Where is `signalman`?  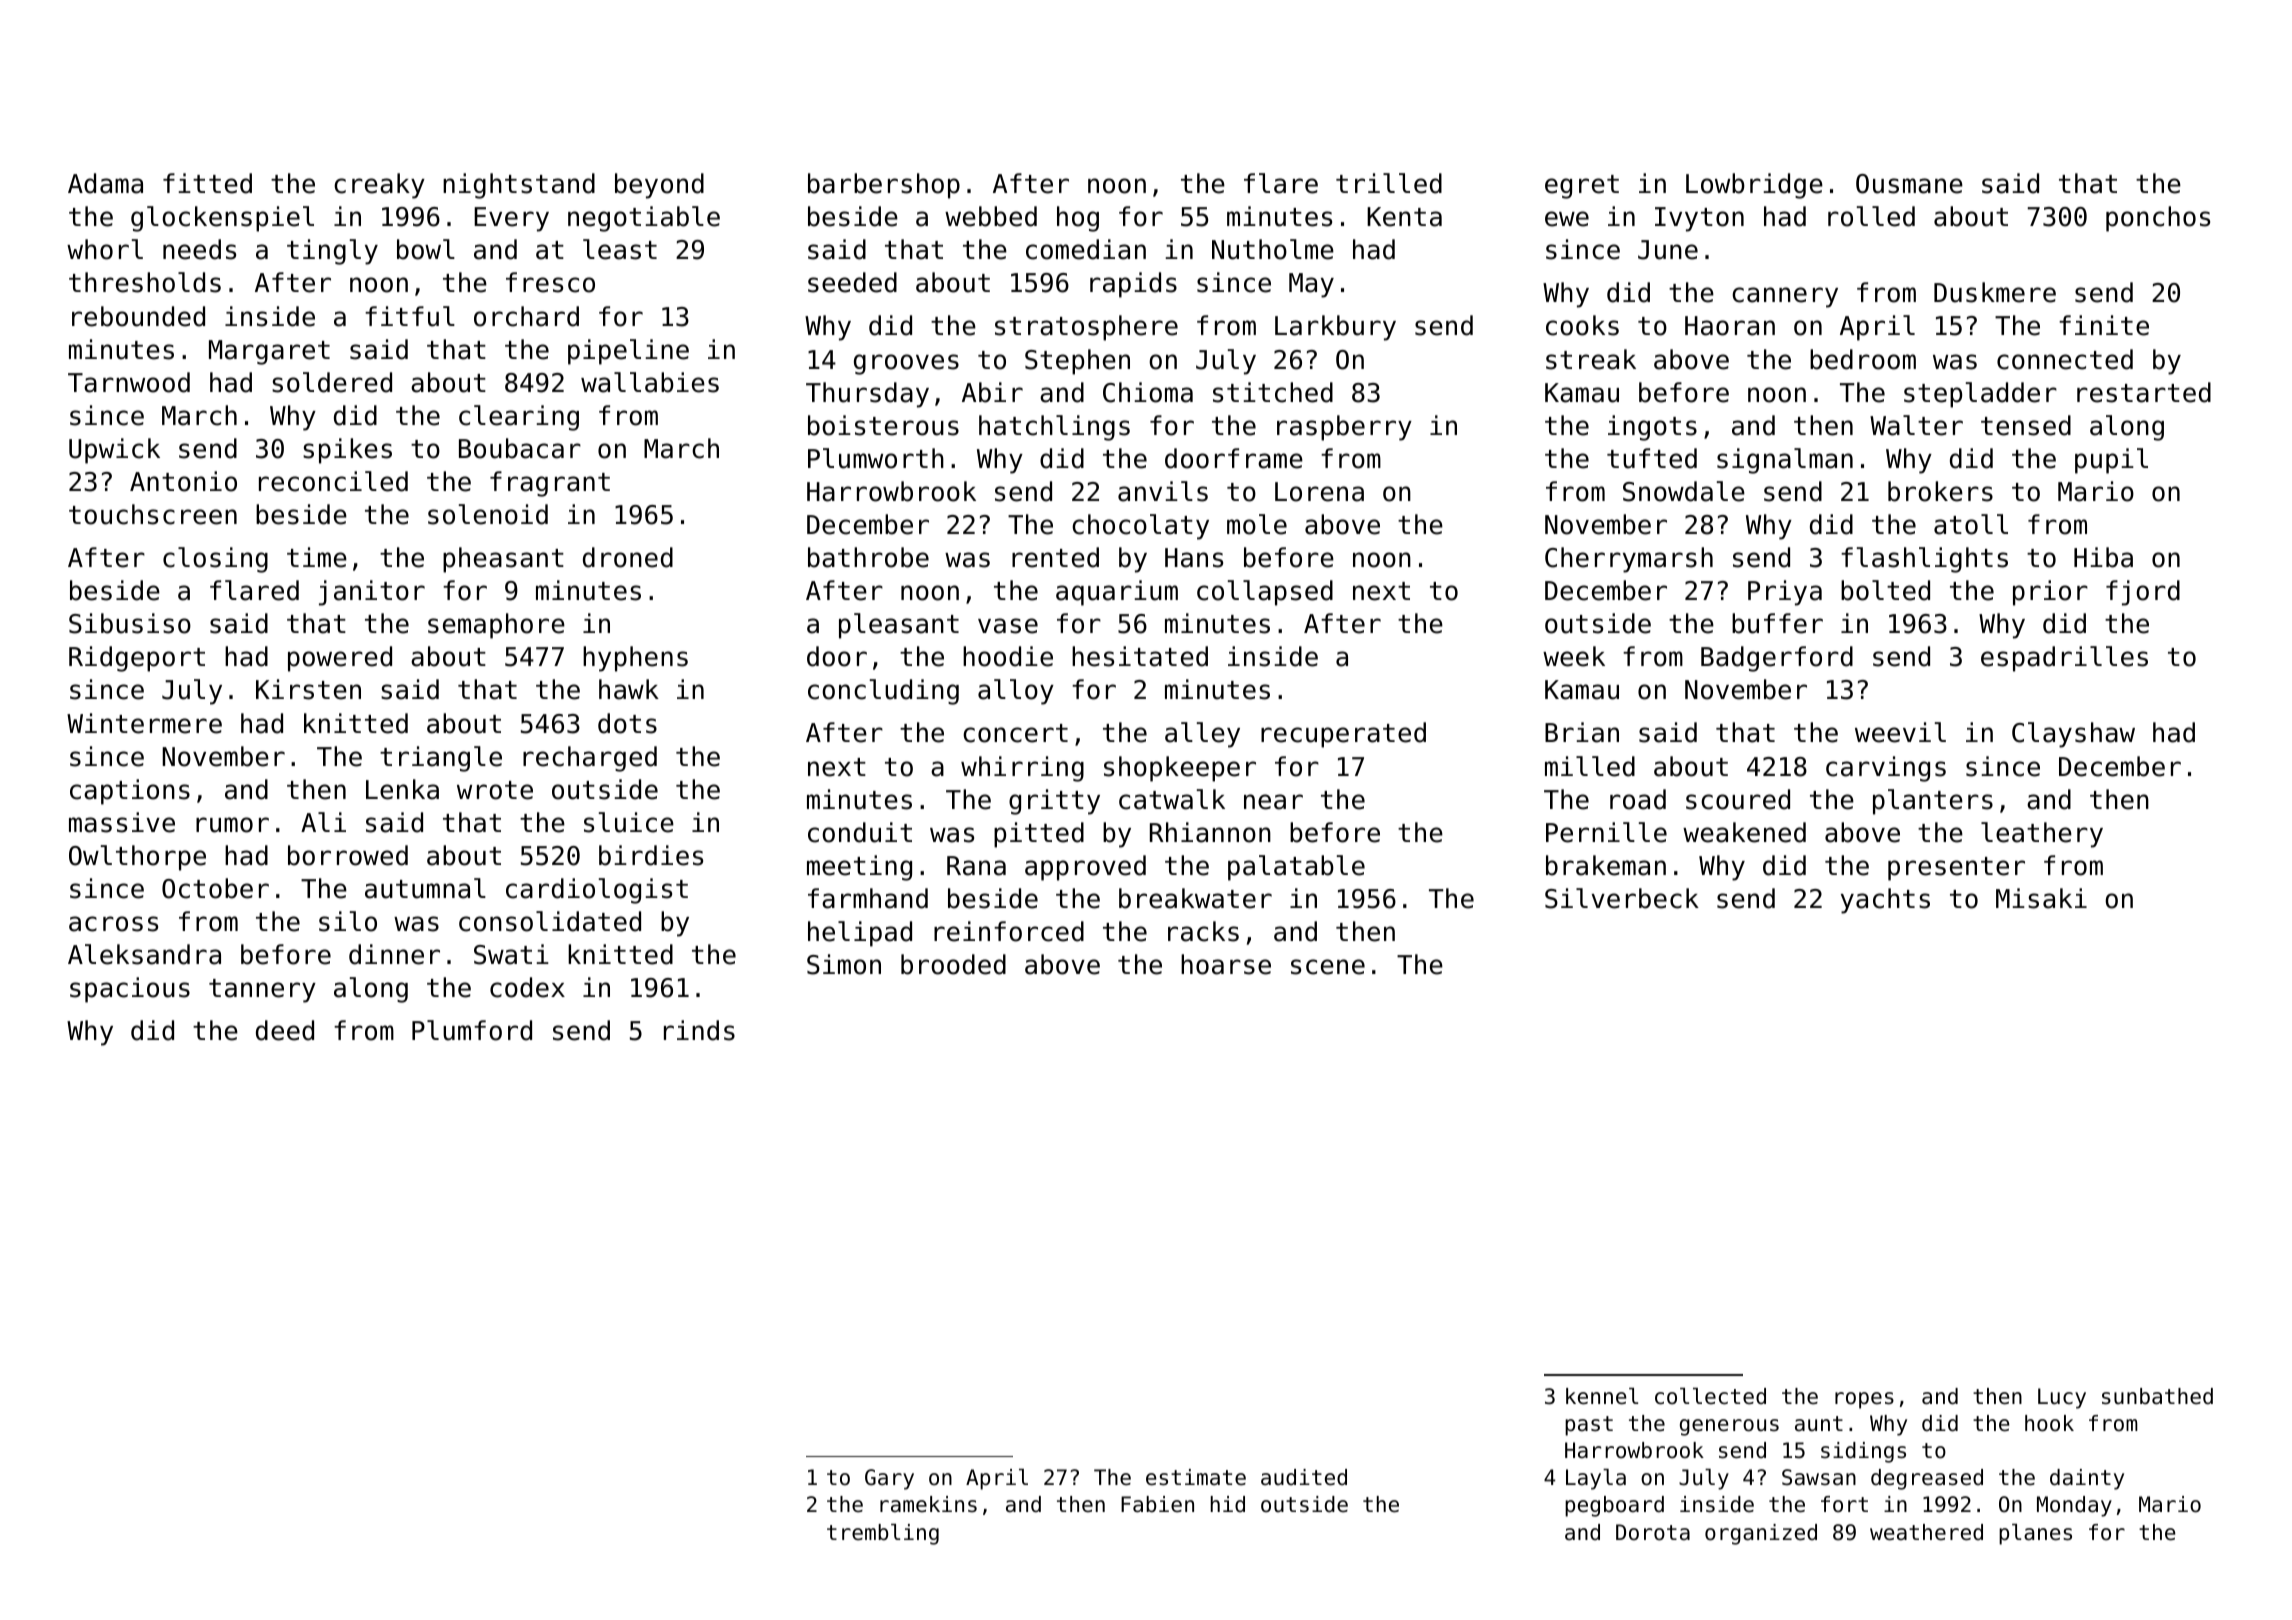 signalman is located at coordinates (1785, 461).
